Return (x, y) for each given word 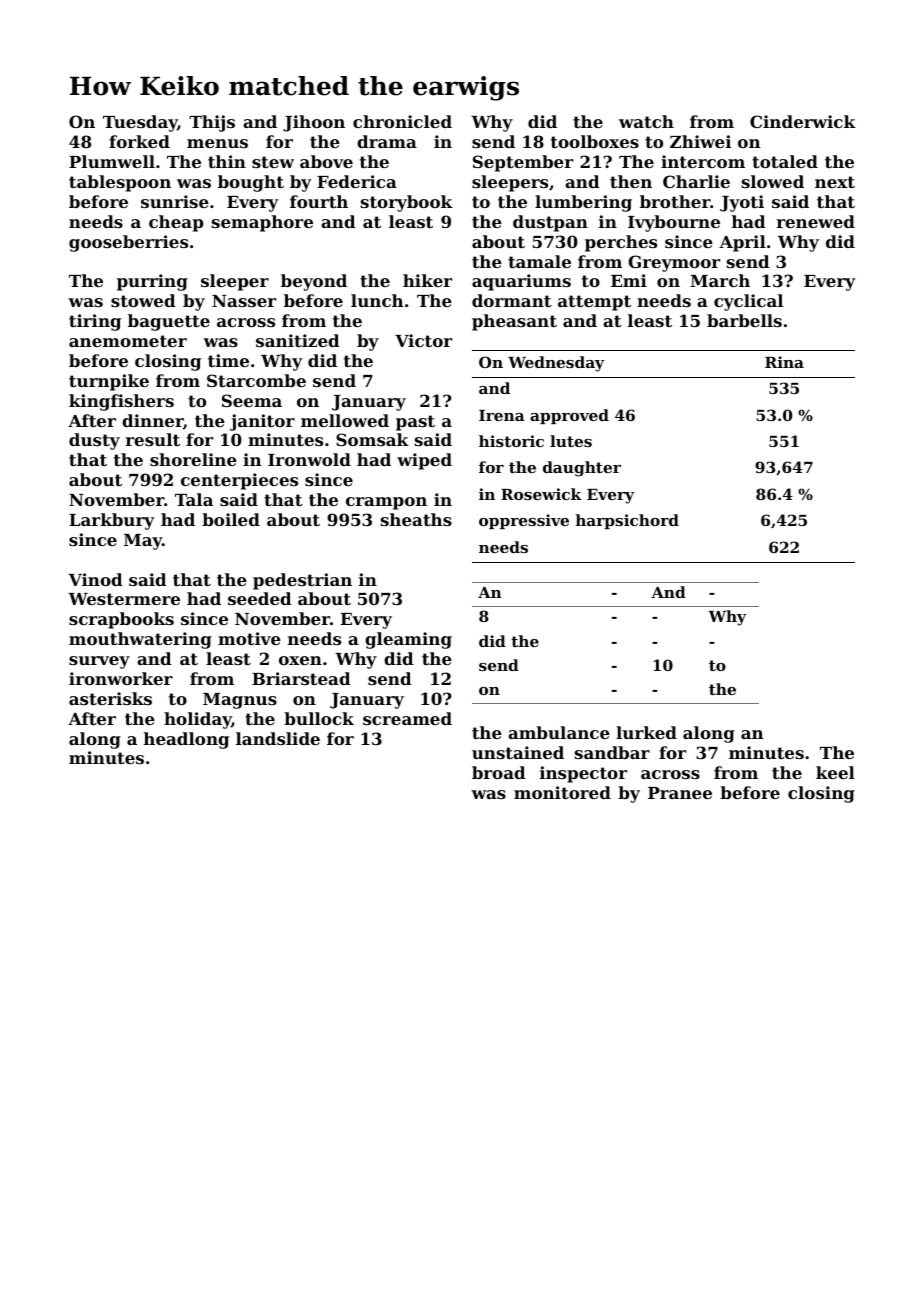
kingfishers (121, 402)
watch (646, 121)
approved (569, 416)
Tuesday (140, 123)
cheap (176, 223)
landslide (278, 738)
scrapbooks (121, 620)
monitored (562, 792)
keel (835, 772)
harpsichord (627, 521)
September (523, 163)
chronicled (402, 121)
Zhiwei (700, 141)
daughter (582, 469)
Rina (784, 362)
